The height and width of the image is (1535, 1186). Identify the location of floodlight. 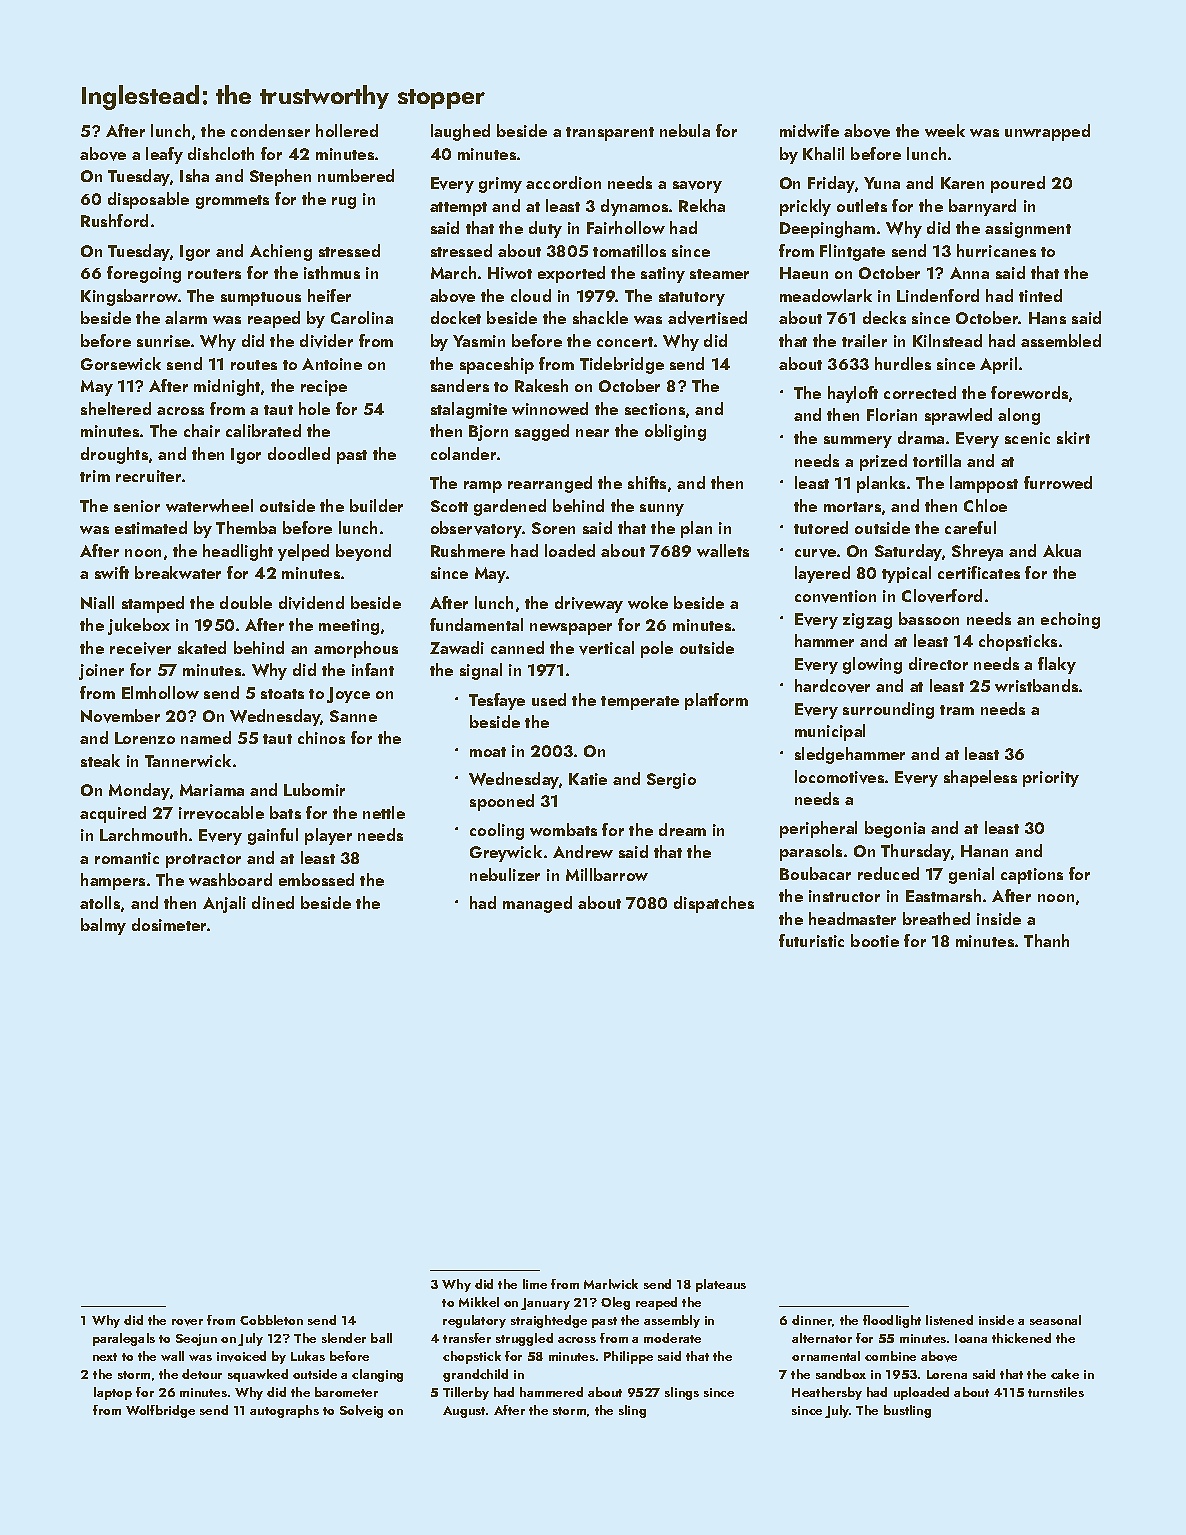
(892, 1321).
